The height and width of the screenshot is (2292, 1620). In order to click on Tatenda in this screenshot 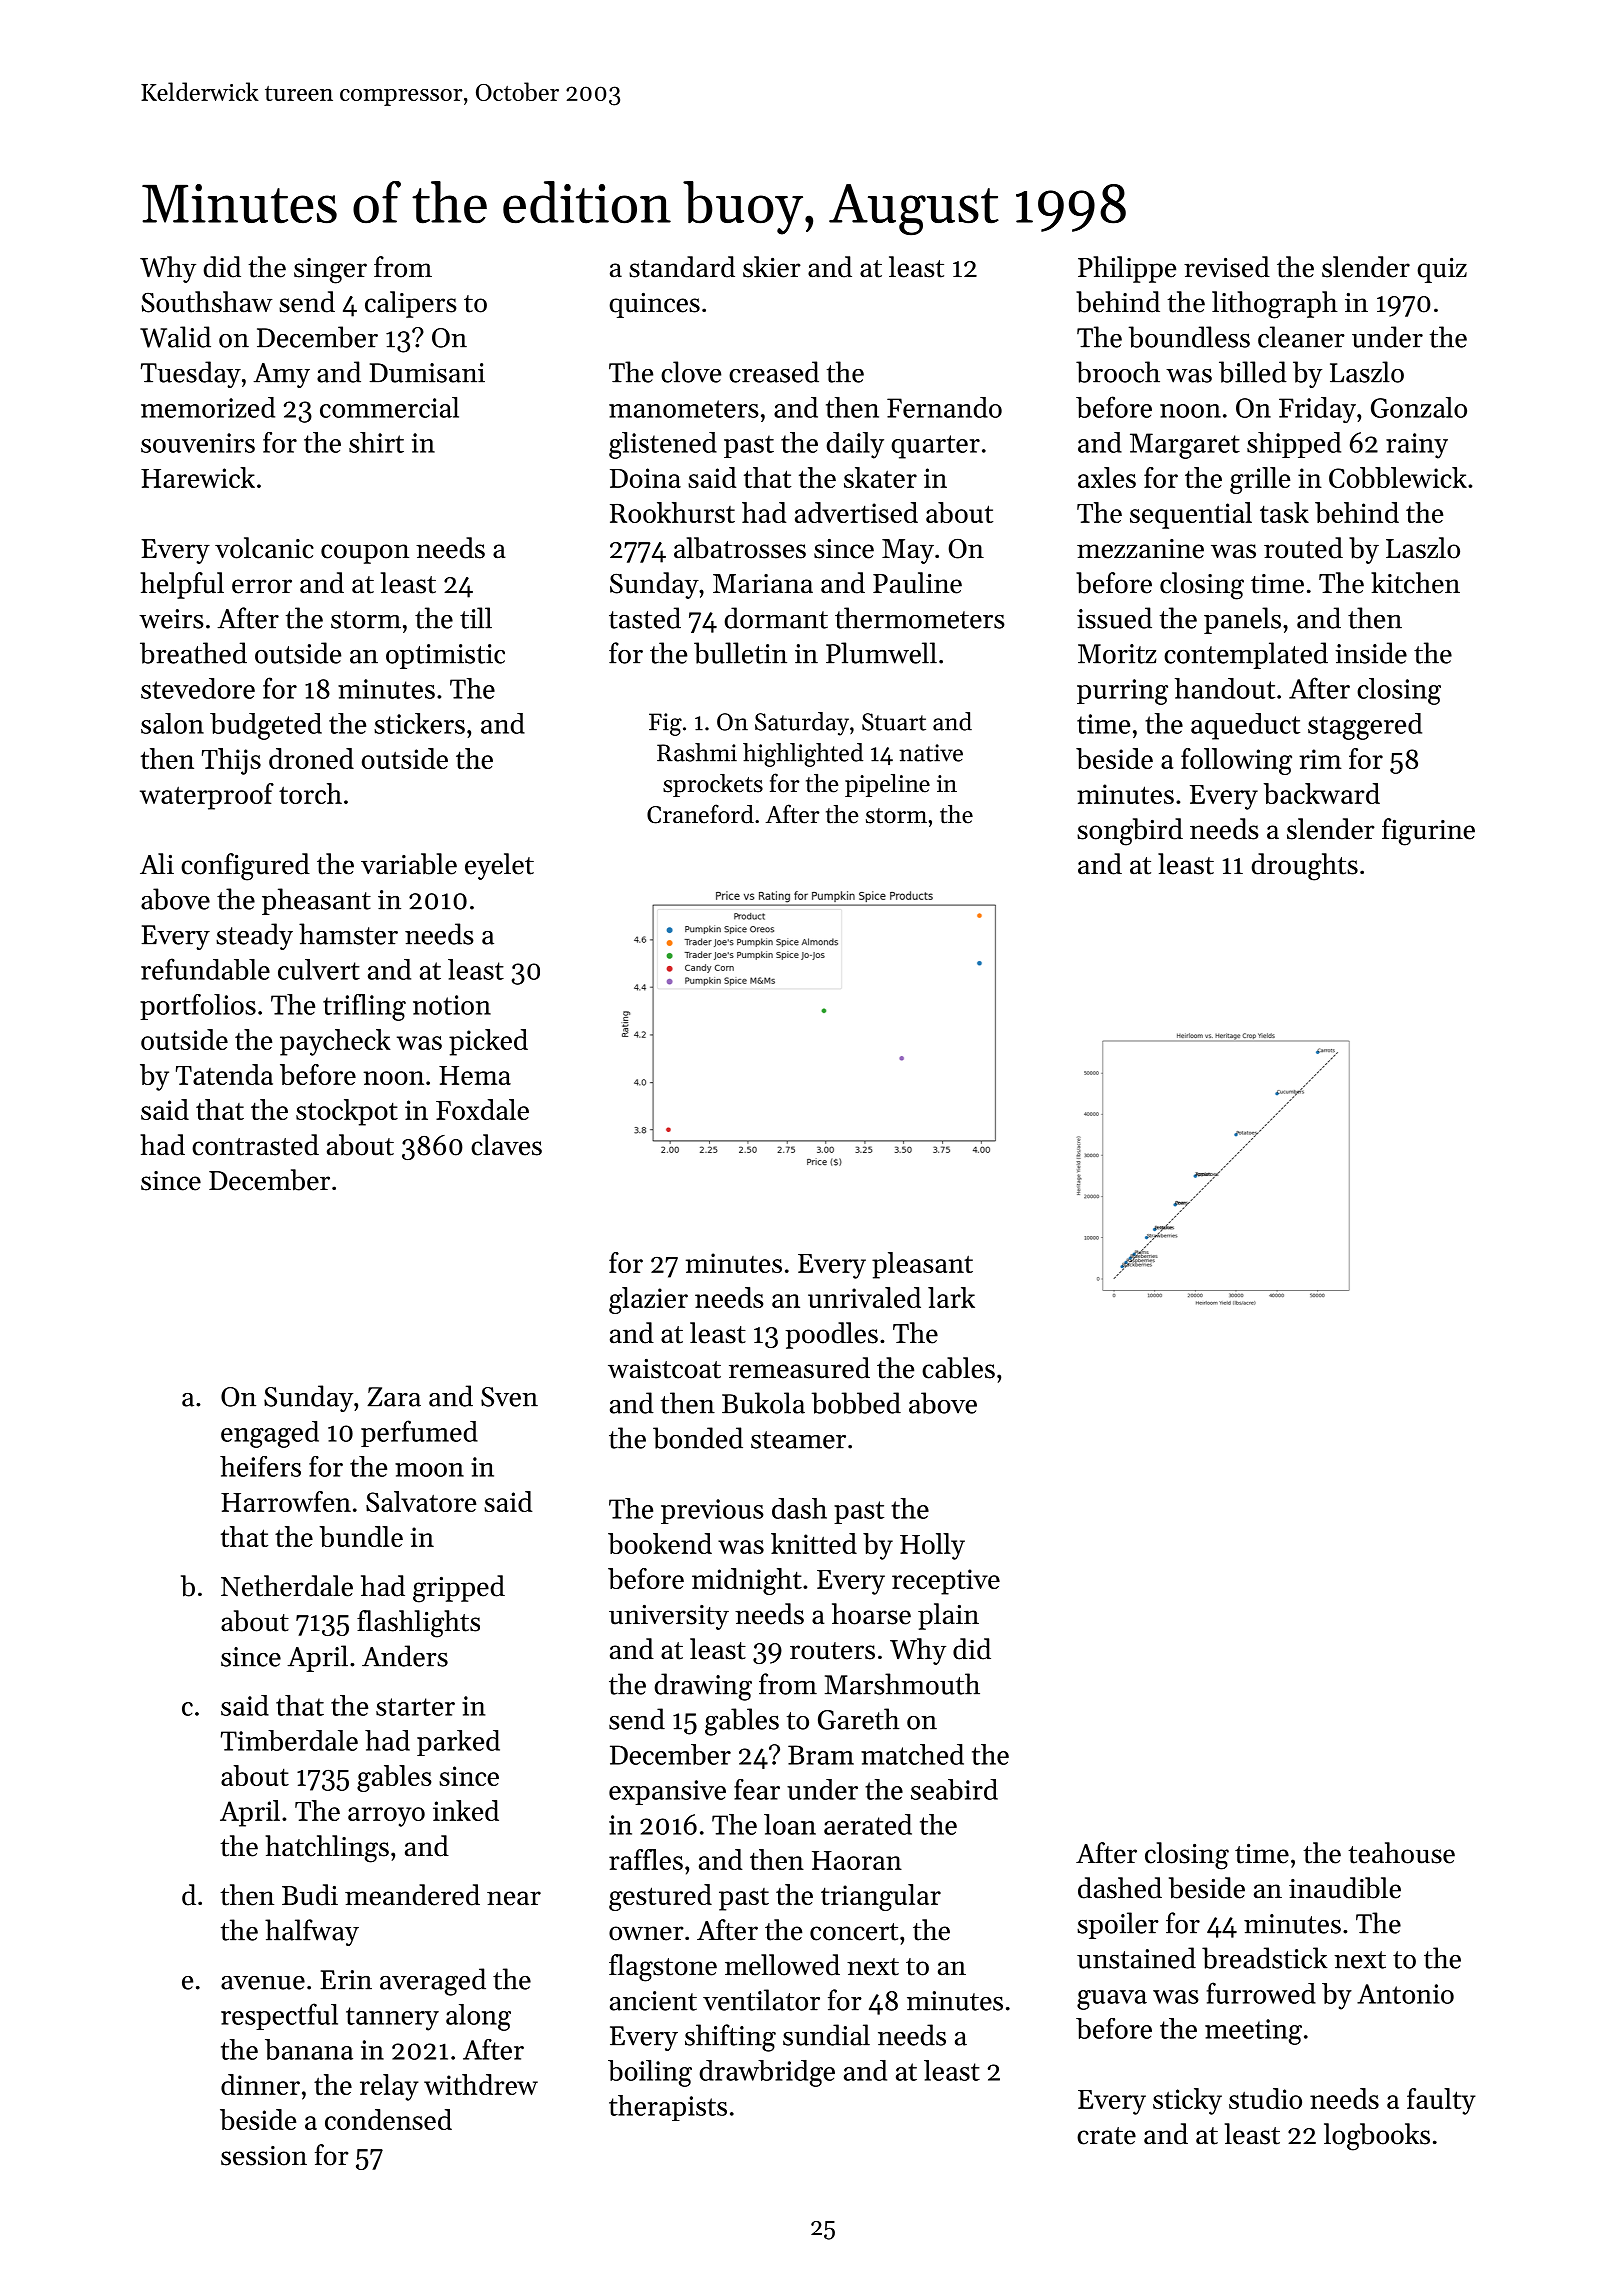, I will do `click(224, 1074)`.
